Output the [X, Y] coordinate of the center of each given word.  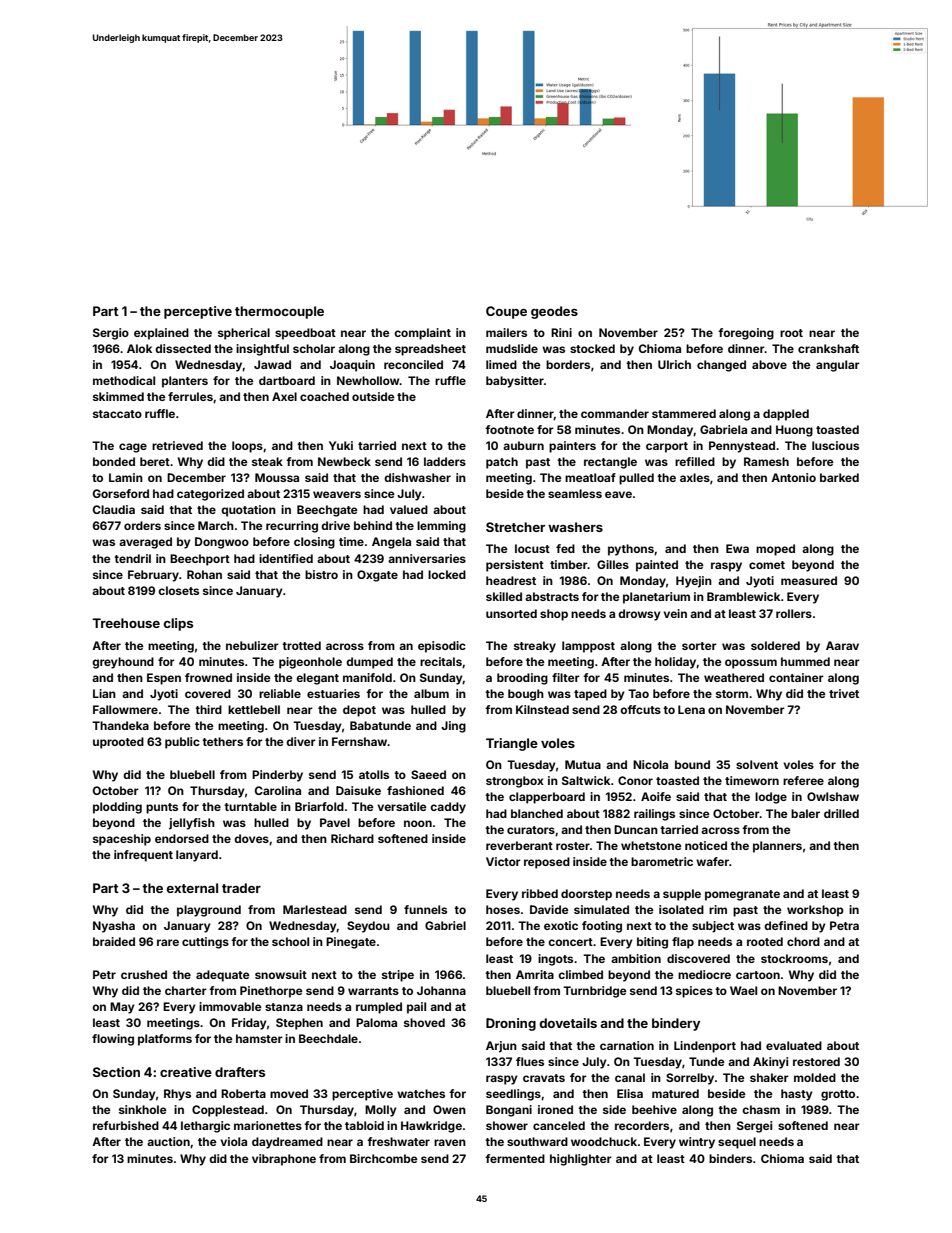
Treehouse [126, 623]
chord [803, 941]
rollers [794, 613]
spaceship [122, 840]
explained [161, 334]
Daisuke [358, 790]
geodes [554, 312]
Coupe [506, 312]
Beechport [200, 560]
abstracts [552, 596]
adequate [223, 976]
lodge [771, 798]
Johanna [441, 990]
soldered [775, 645]
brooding [522, 679]
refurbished [126, 1125]
